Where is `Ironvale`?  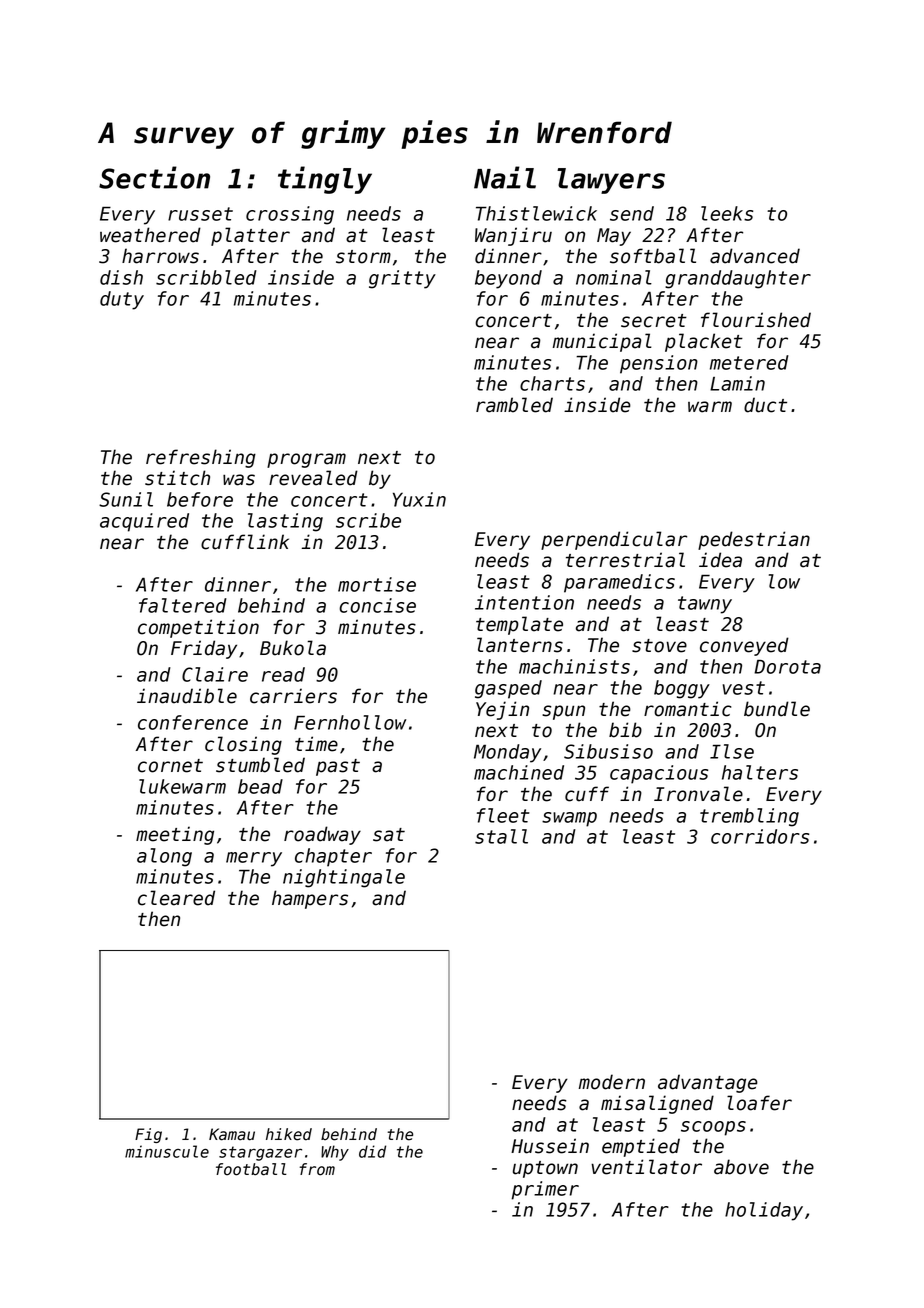
Ironvale is located at coordinates (698, 794).
